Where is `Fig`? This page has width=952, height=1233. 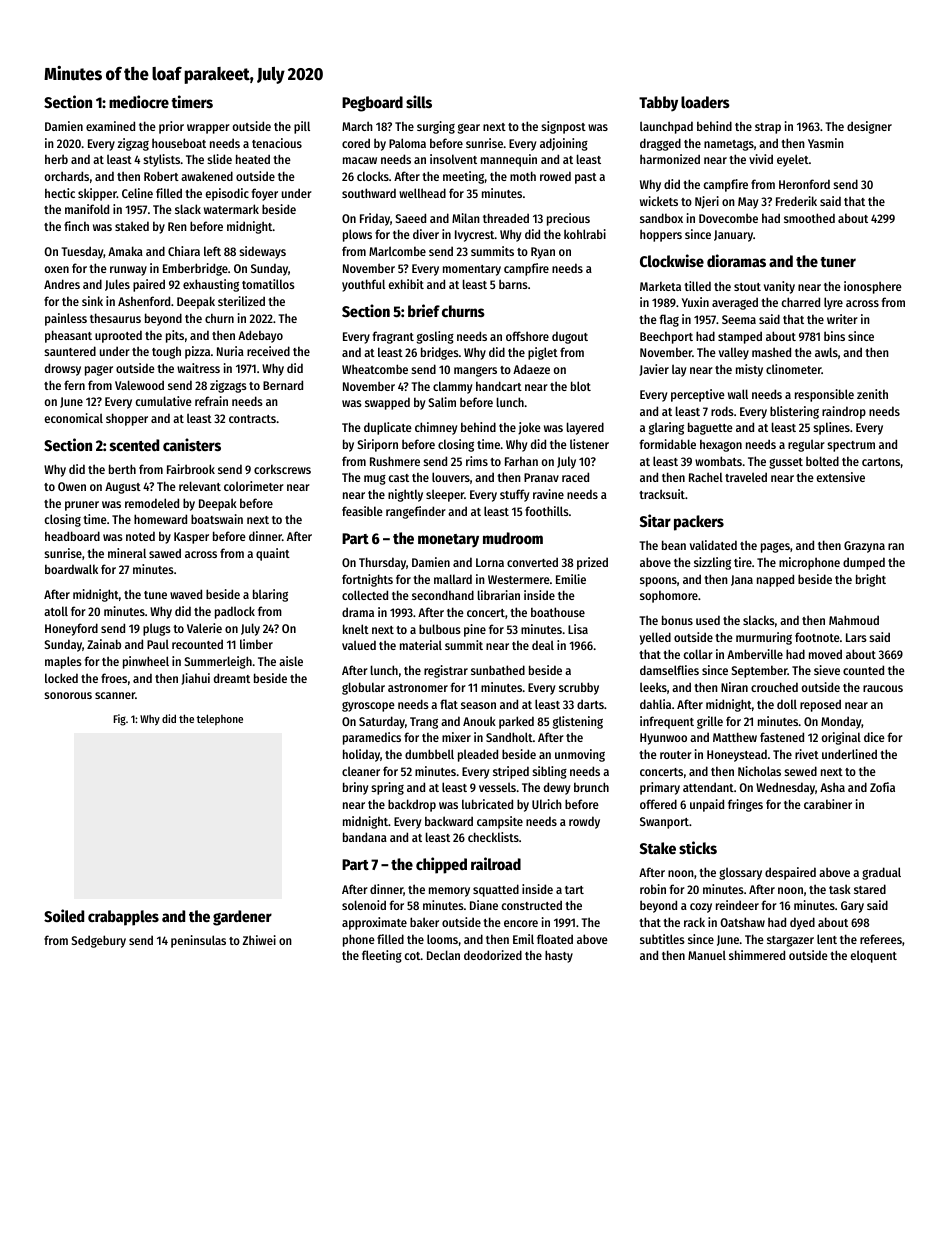 Fig is located at coordinates (120, 720).
